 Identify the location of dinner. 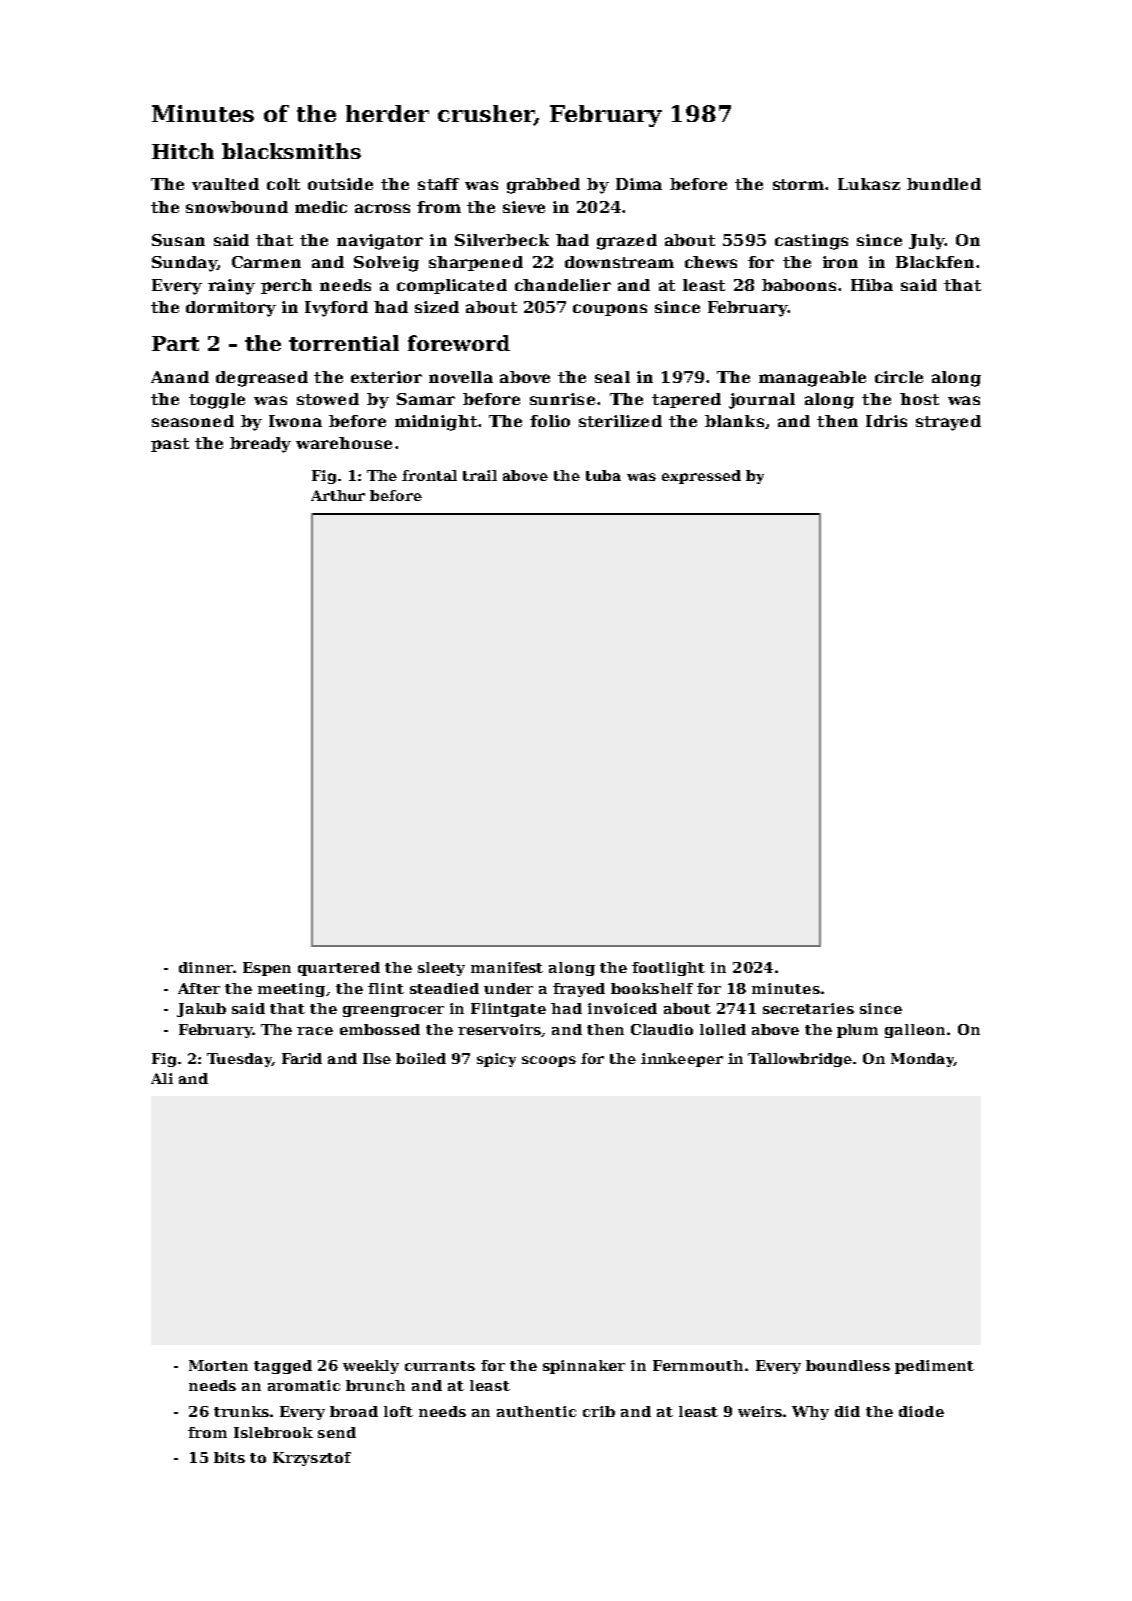
(206, 967).
